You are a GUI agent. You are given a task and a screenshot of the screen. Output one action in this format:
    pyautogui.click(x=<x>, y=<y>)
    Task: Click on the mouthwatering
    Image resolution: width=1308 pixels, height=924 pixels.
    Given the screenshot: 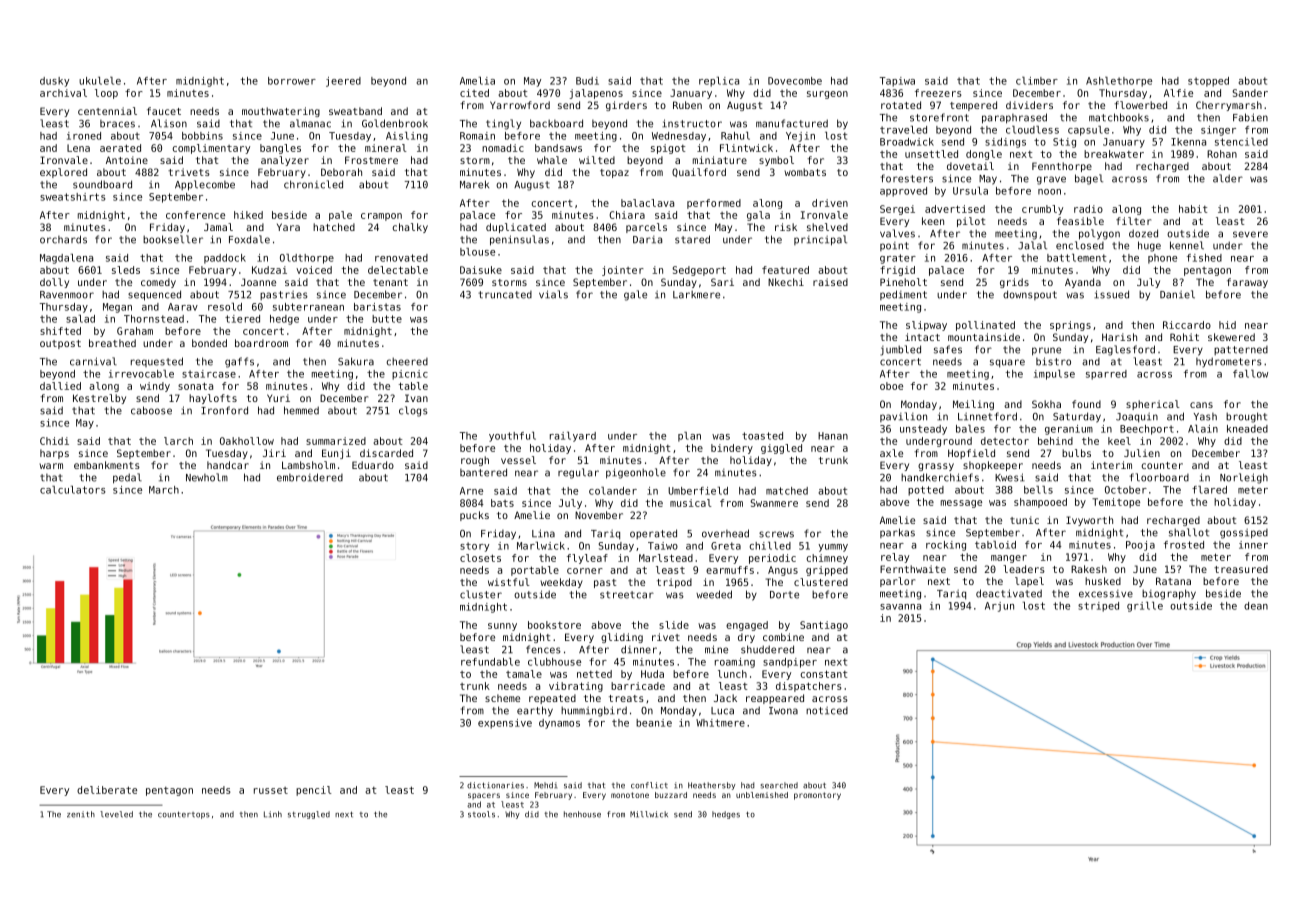 What is the action you would take?
    pyautogui.click(x=281, y=112)
